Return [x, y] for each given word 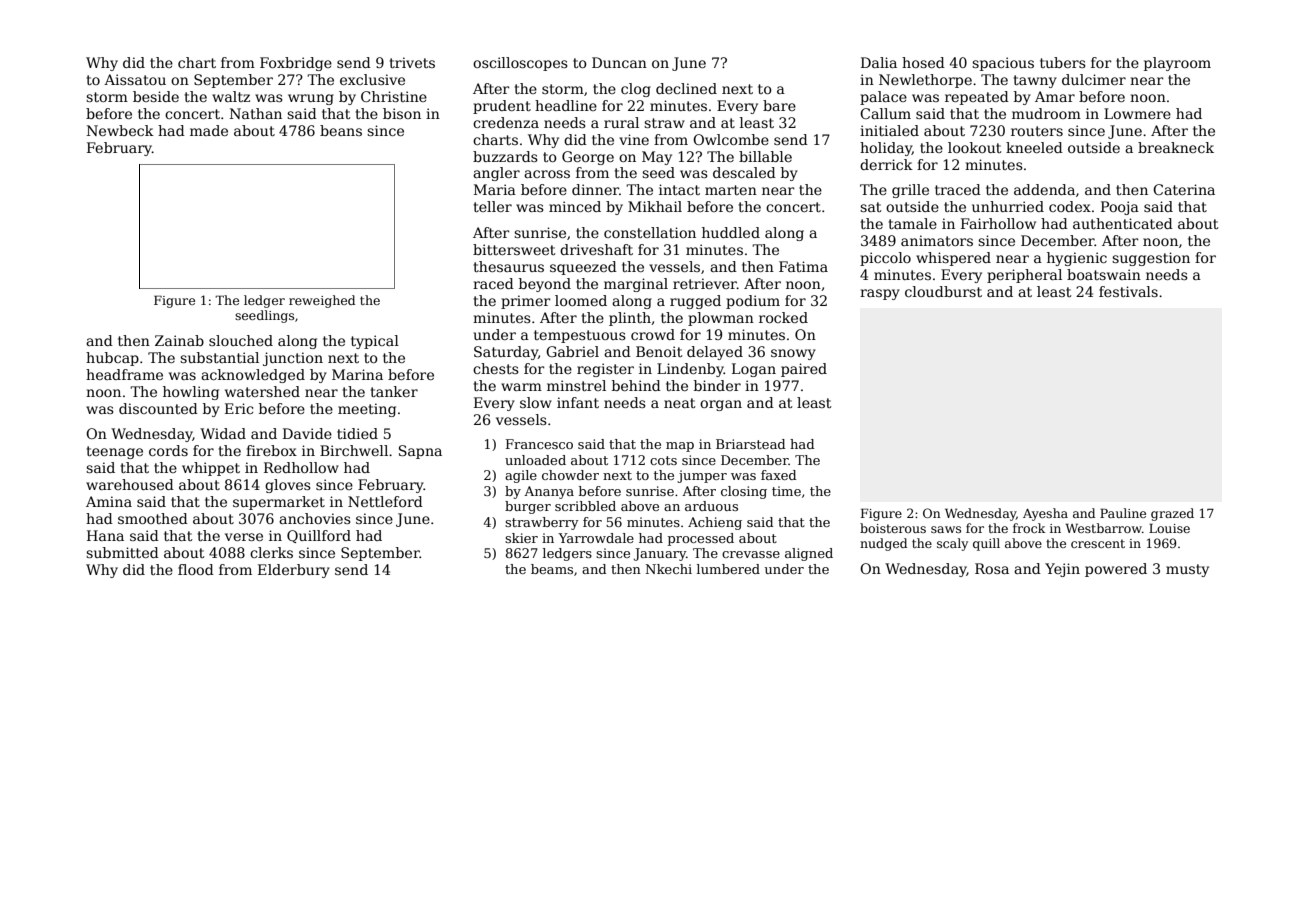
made [209, 130]
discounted [158, 408]
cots [663, 460]
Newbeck [120, 130]
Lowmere [1137, 113]
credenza [506, 122]
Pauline [1123, 513]
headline [566, 105]
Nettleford [385, 501]
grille [910, 191]
